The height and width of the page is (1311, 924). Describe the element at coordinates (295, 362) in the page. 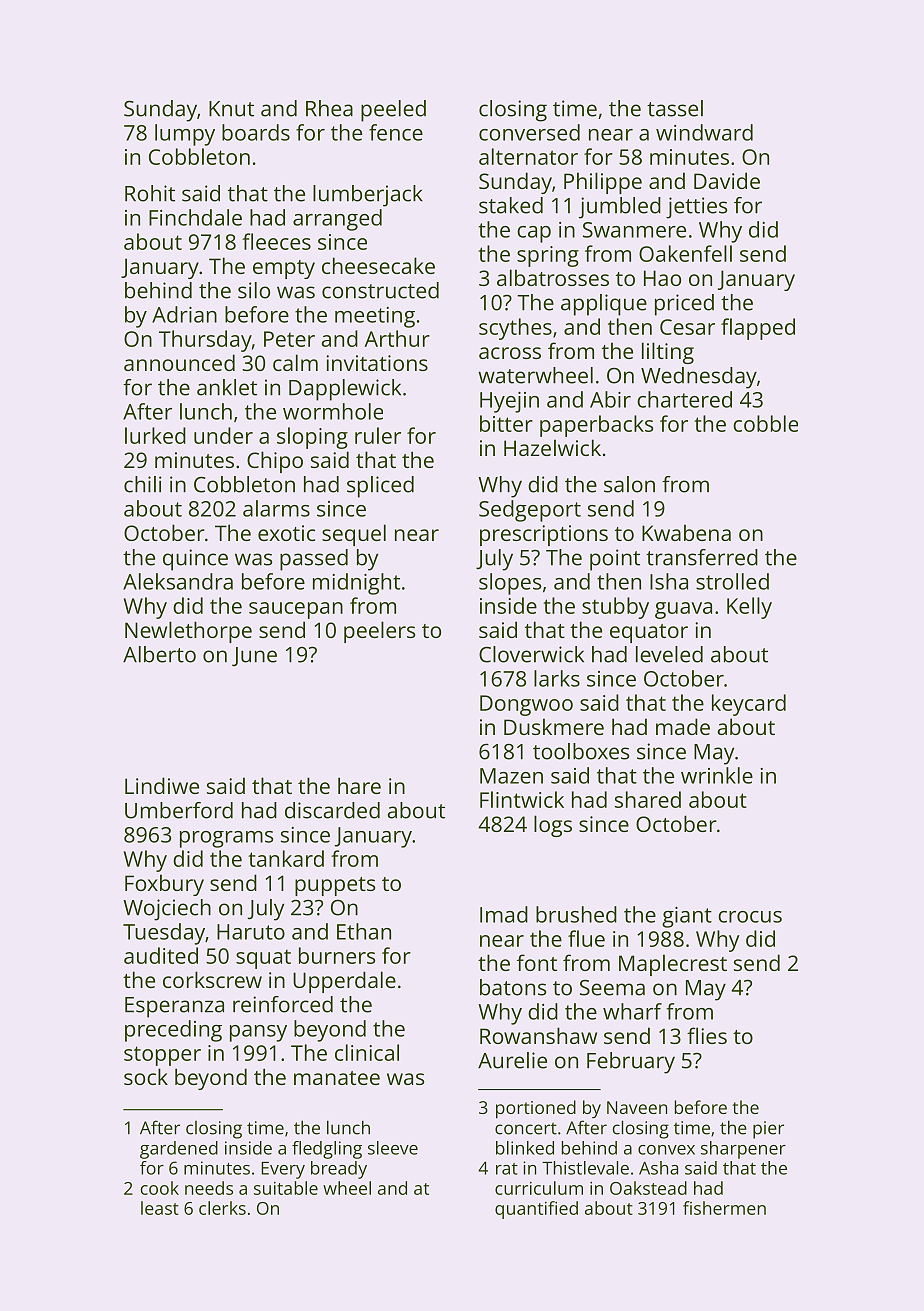

I see `calm` at that location.
